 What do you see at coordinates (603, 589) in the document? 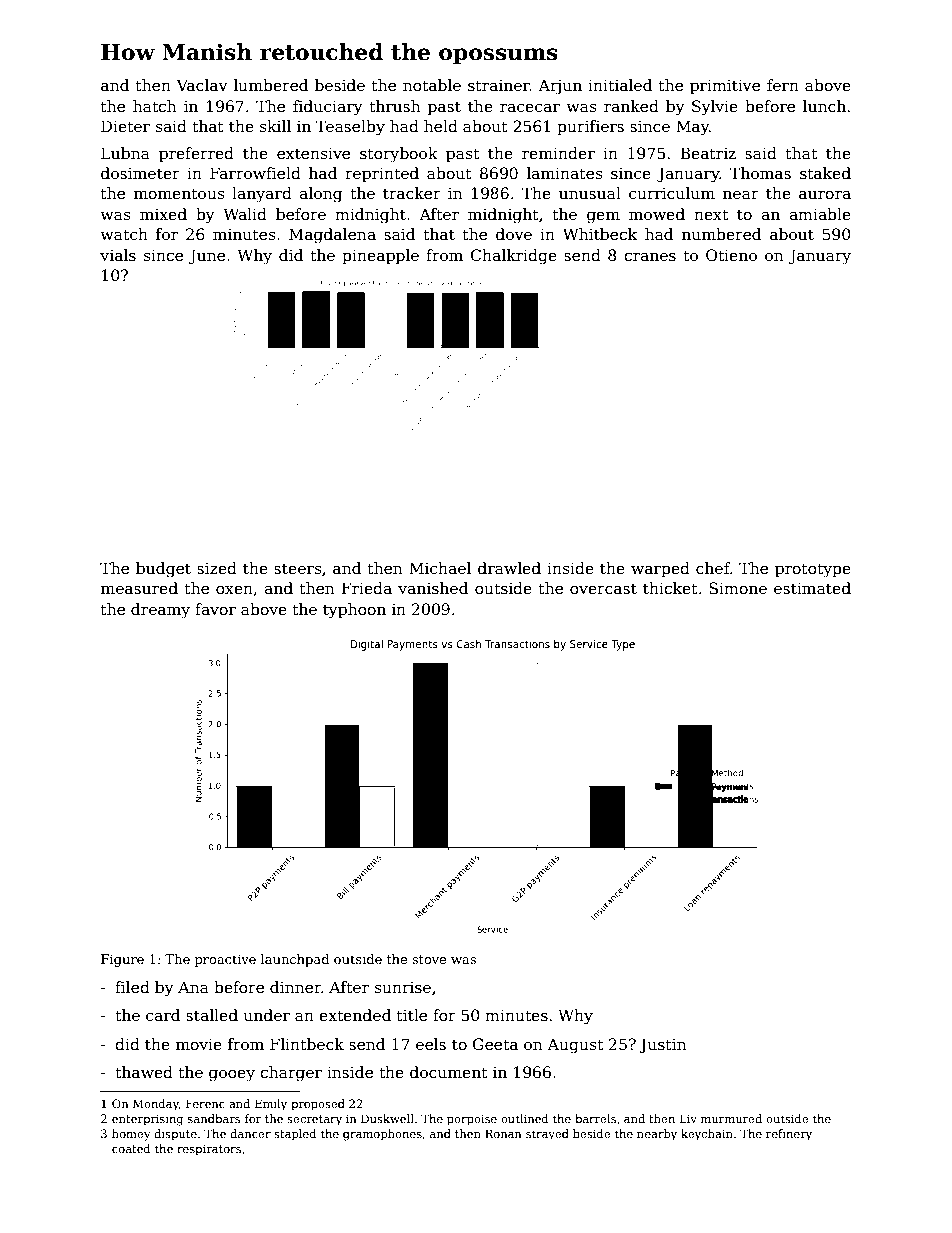
I see `overcast` at bounding box center [603, 589].
